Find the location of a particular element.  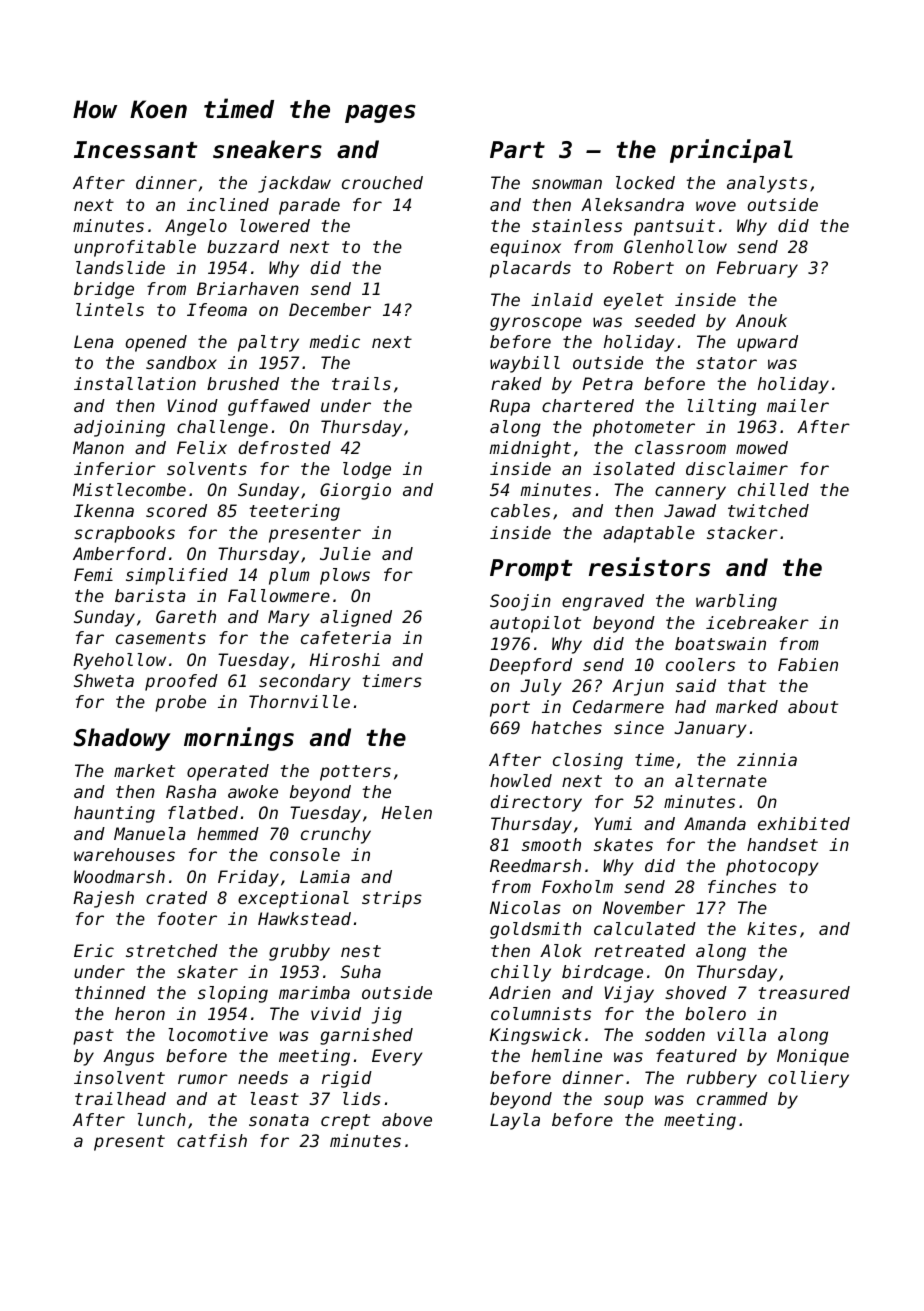

Reedmarsh is located at coordinates (535, 865).
